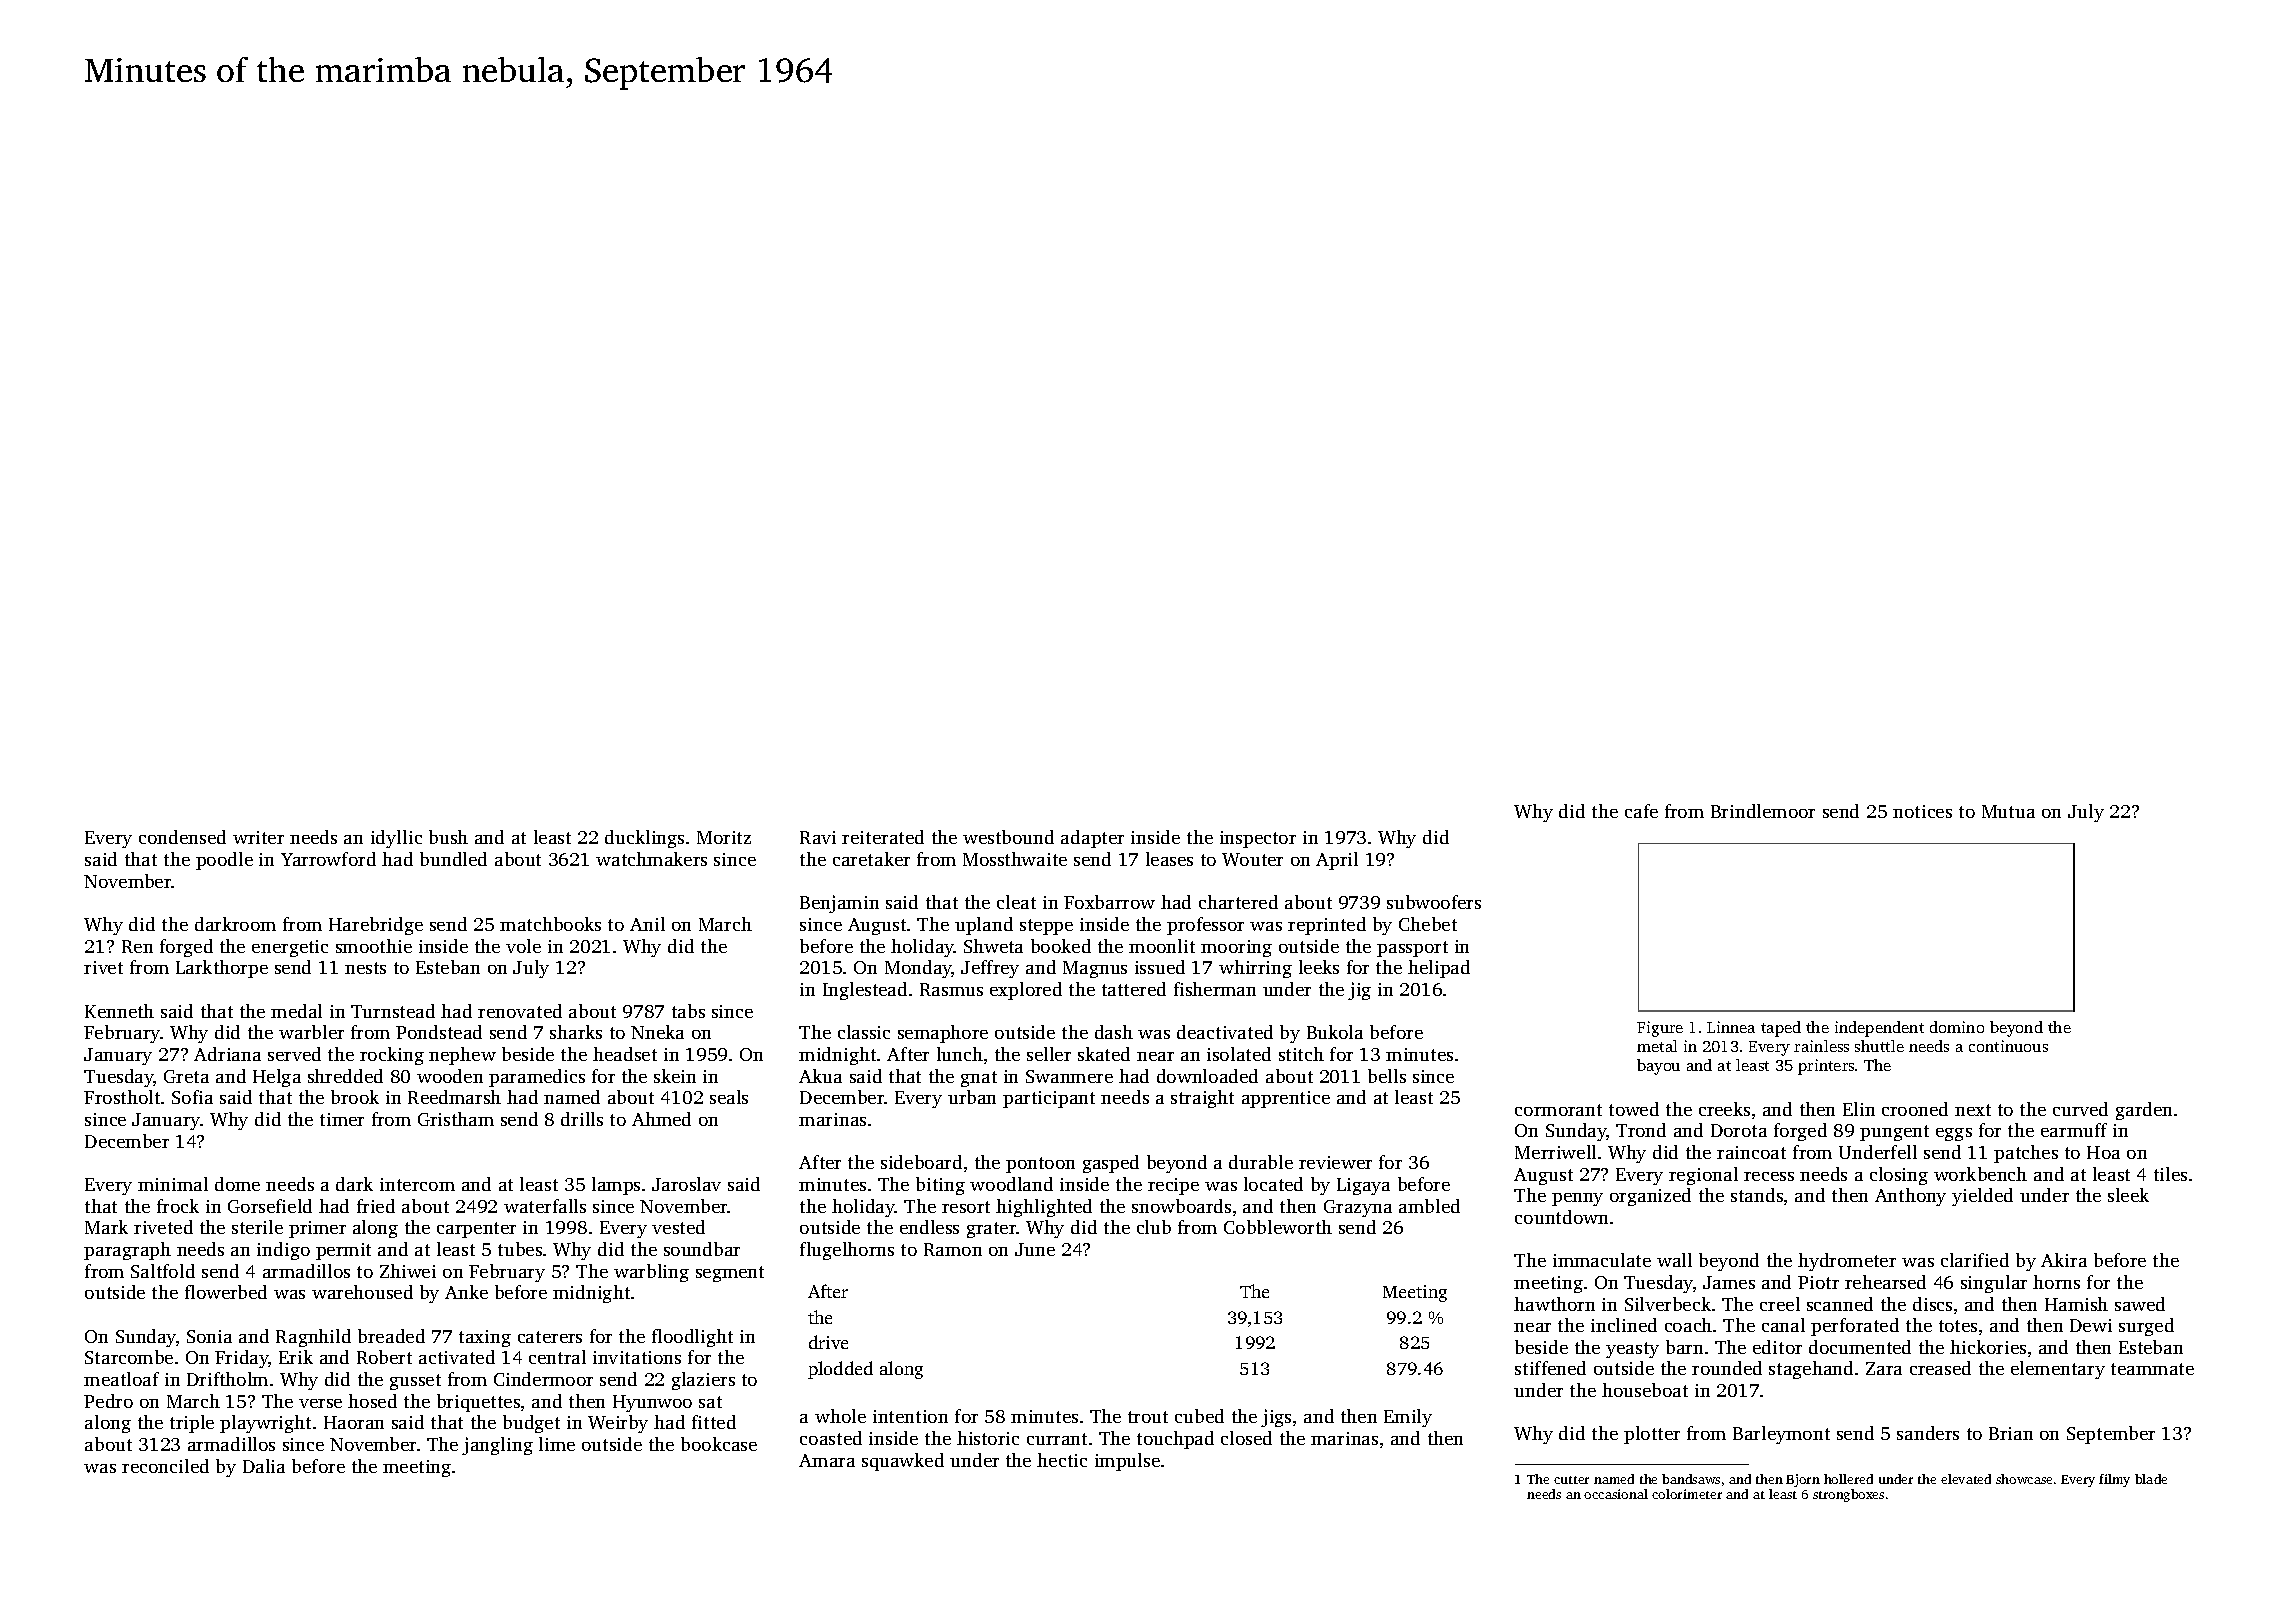 The height and width of the document is (1614, 2282). What do you see at coordinates (265, 1424) in the document?
I see `playwright` at bounding box center [265, 1424].
